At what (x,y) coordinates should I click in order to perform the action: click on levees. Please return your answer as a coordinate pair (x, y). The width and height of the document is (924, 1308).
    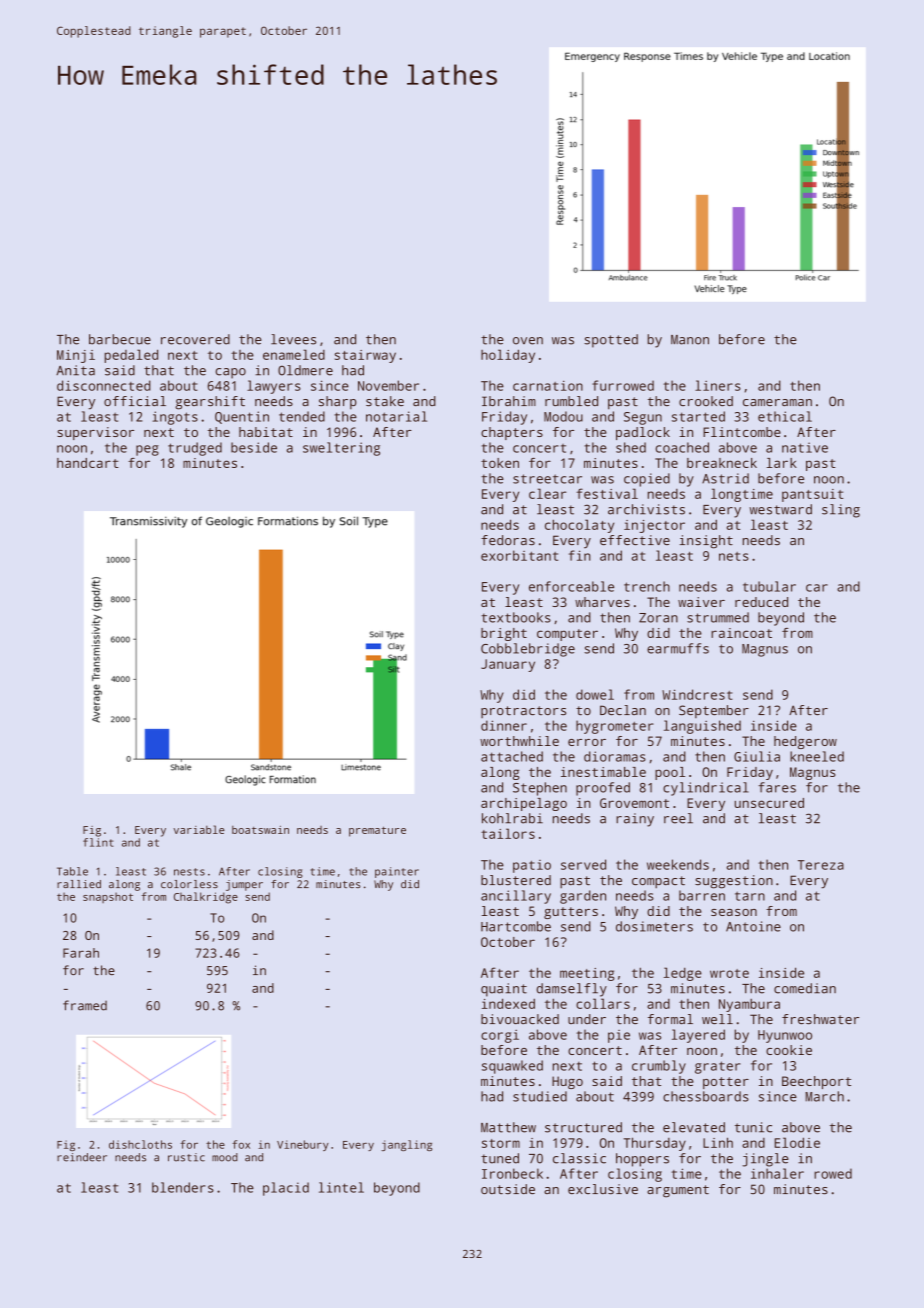
    Looking at the image, I should click on (293, 339).
